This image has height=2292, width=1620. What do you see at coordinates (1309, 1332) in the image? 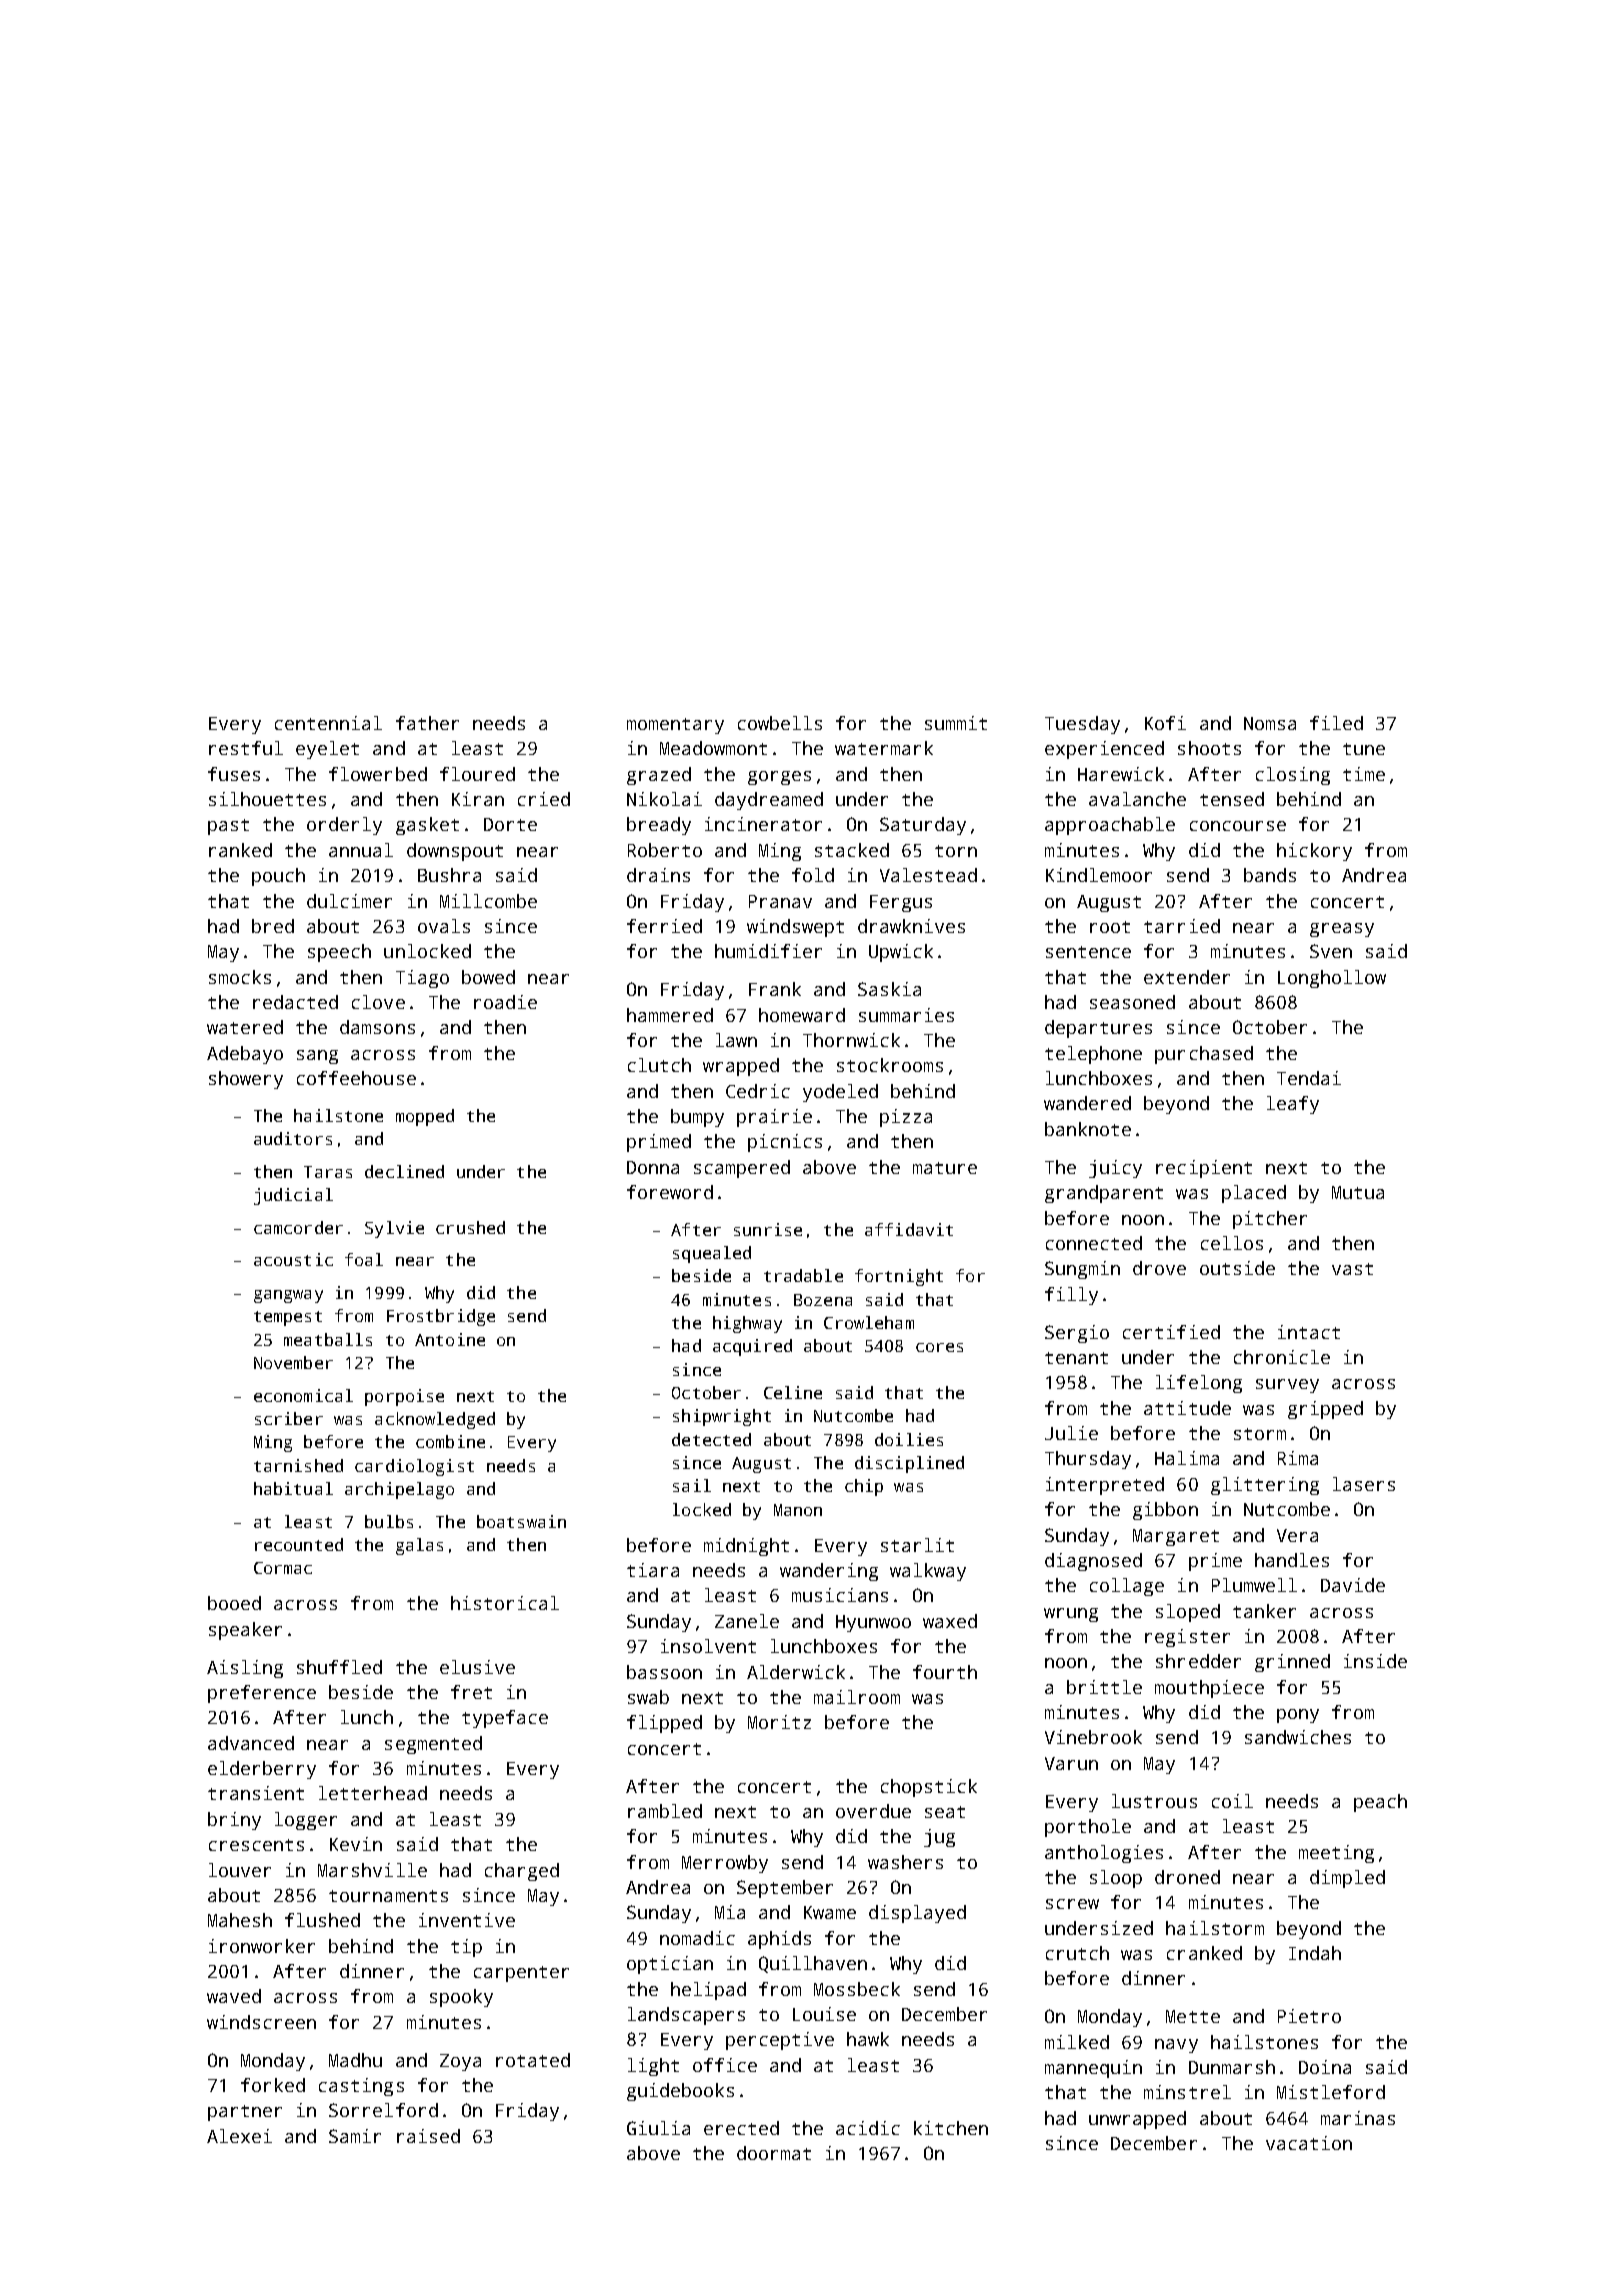
I see `intact` at bounding box center [1309, 1332].
